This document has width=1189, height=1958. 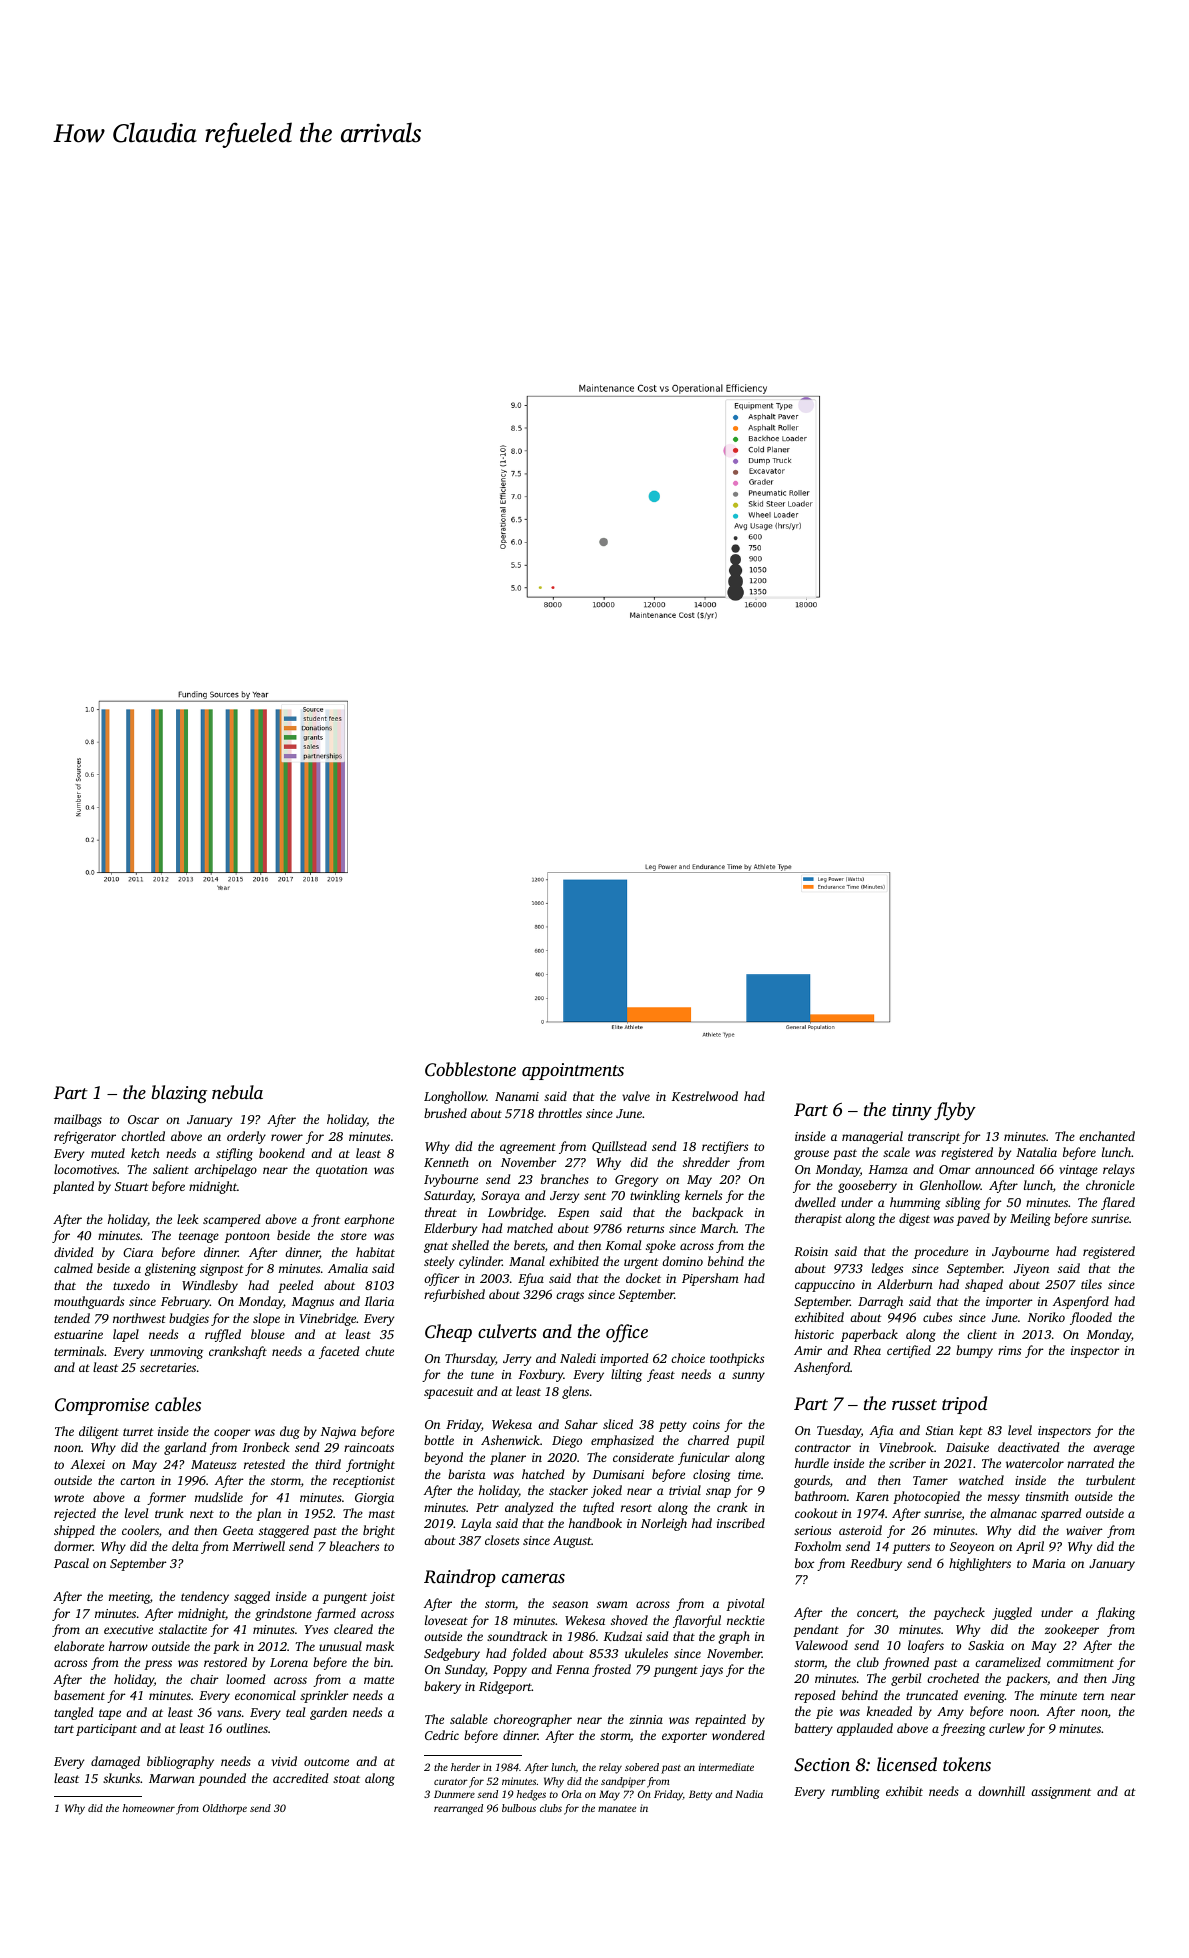 I want to click on coins, so click(x=706, y=1424).
